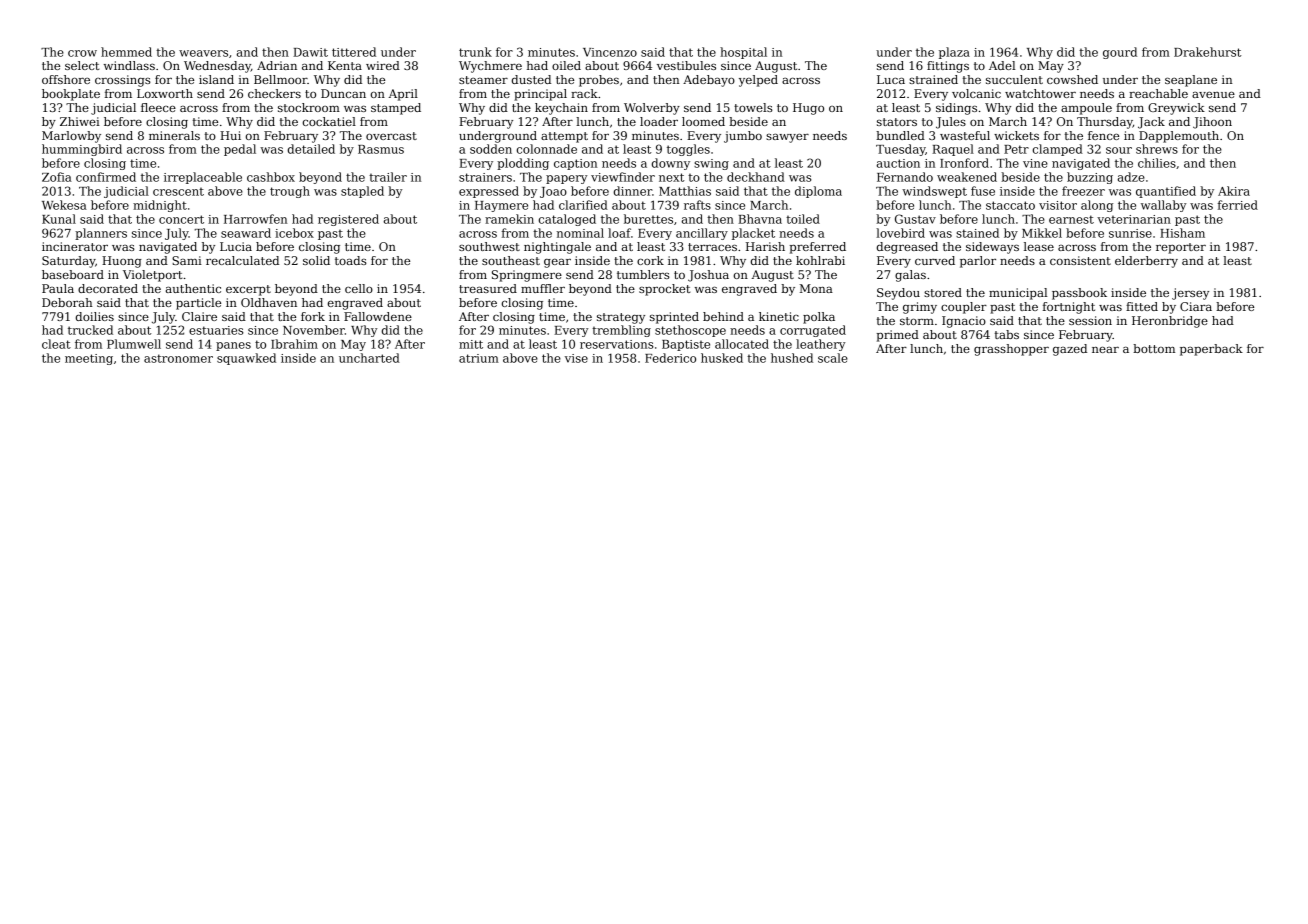  Describe the element at coordinates (643, 274) in the image. I see `tumblers` at that location.
